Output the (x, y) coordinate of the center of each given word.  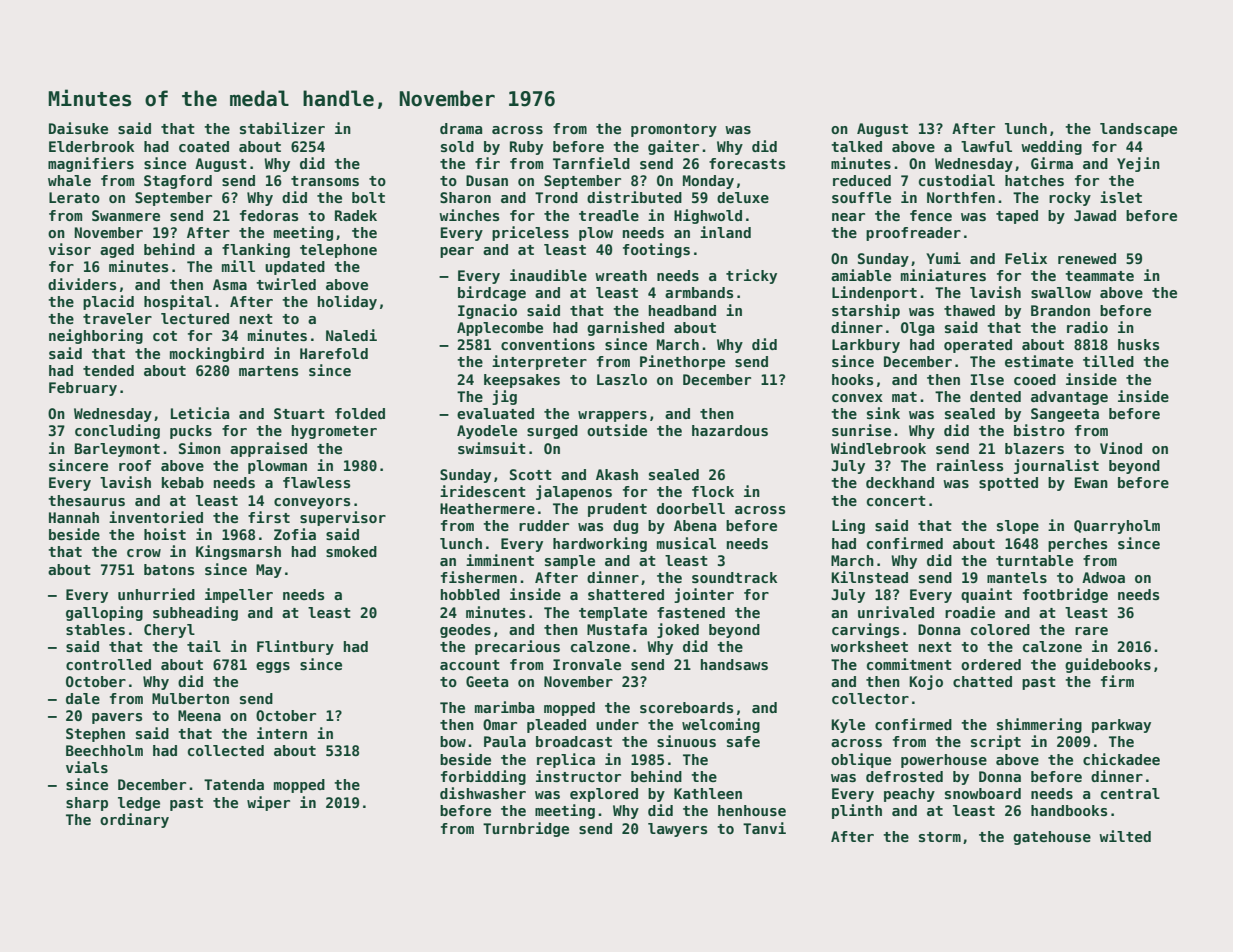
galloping (104, 613)
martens (268, 371)
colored (1000, 629)
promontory (674, 130)
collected (226, 750)
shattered (626, 594)
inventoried (156, 517)
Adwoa (1103, 577)
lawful (986, 146)
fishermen (479, 577)
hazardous (730, 430)
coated (204, 146)
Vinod (1121, 448)
